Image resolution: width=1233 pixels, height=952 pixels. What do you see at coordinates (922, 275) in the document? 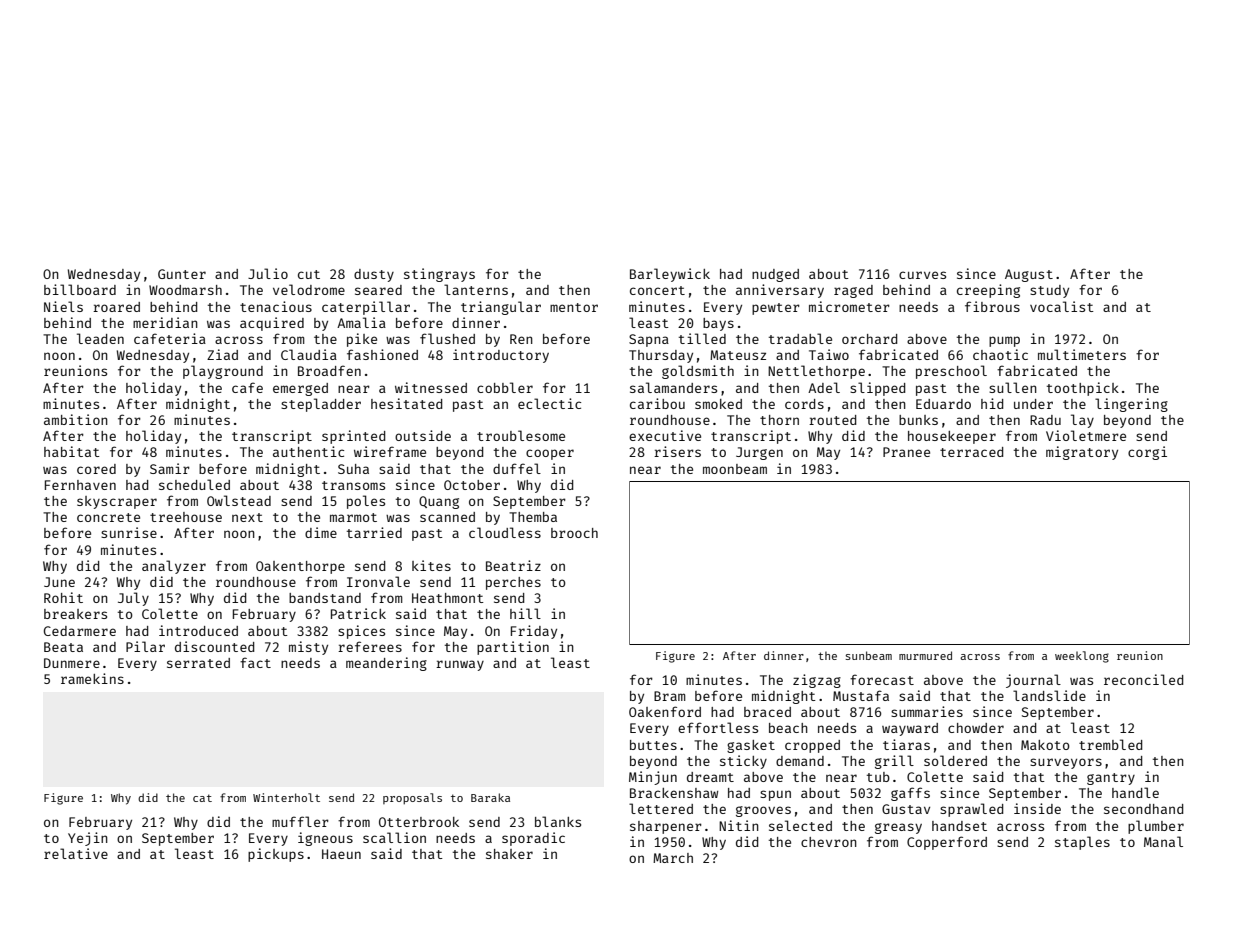
I see `curves` at bounding box center [922, 275].
